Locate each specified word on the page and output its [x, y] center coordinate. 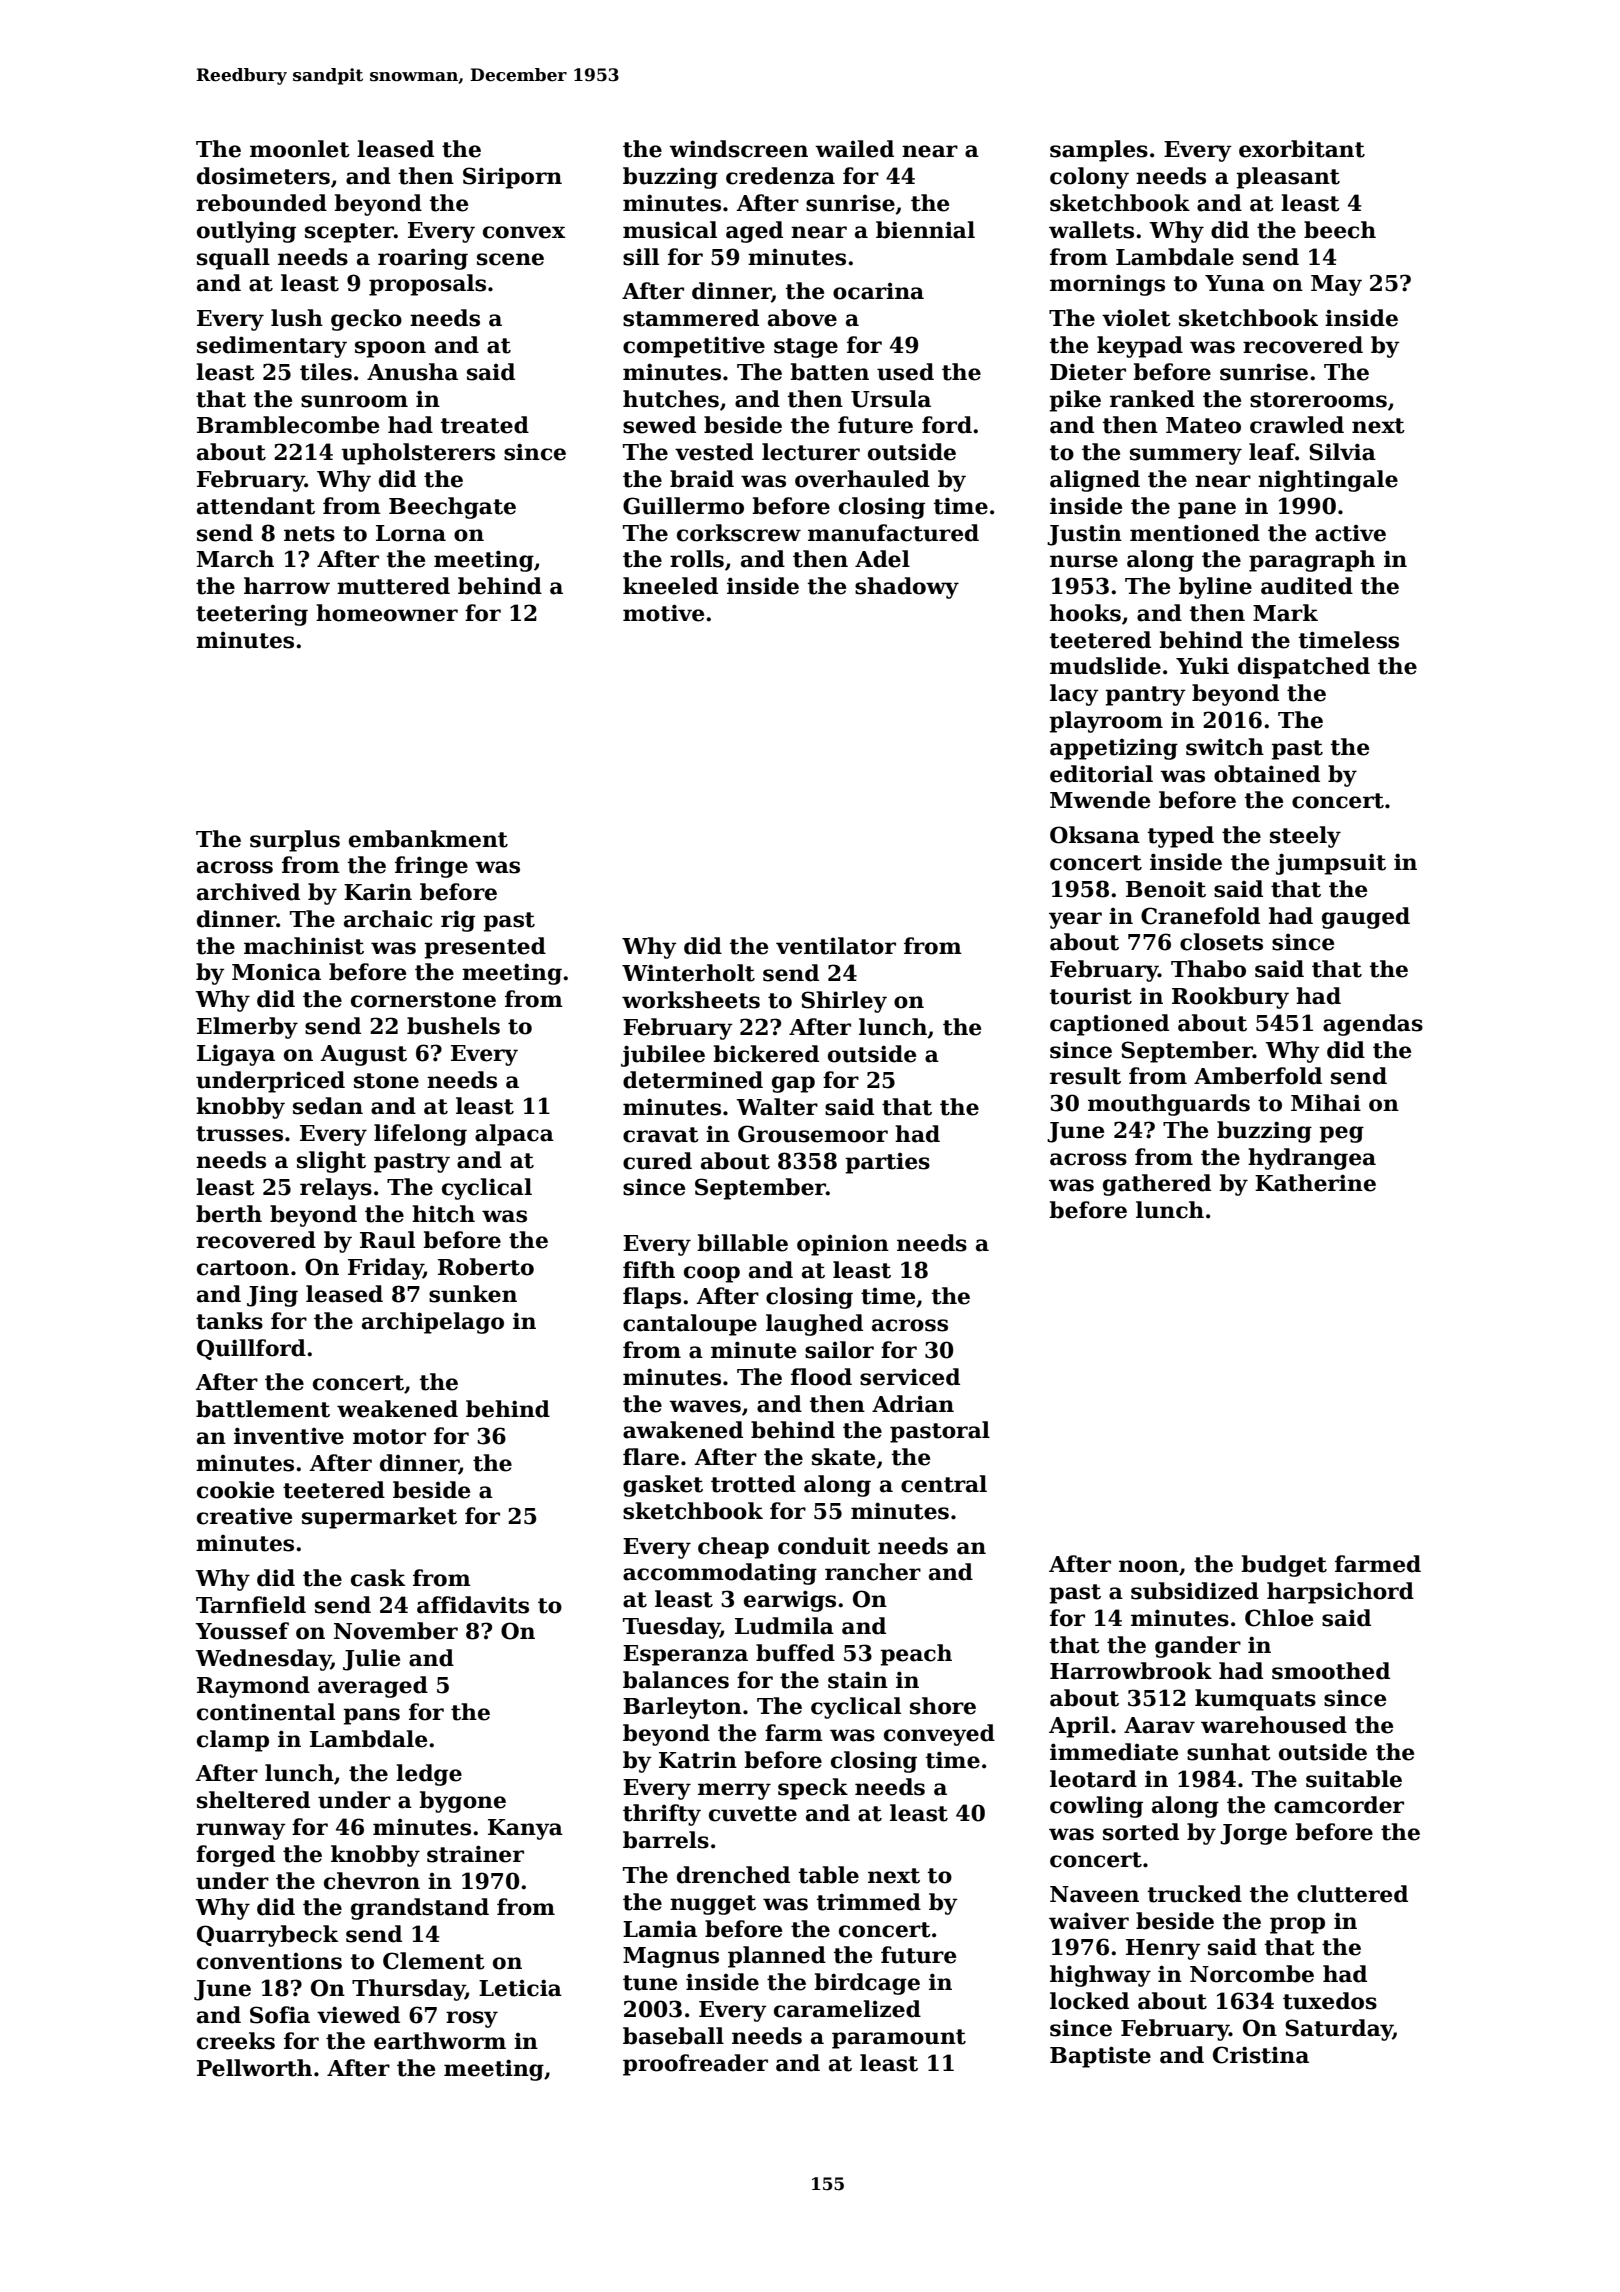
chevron [372, 1881]
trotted [753, 1484]
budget [1284, 1566]
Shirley [844, 1002]
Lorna [411, 533]
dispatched [1304, 668]
